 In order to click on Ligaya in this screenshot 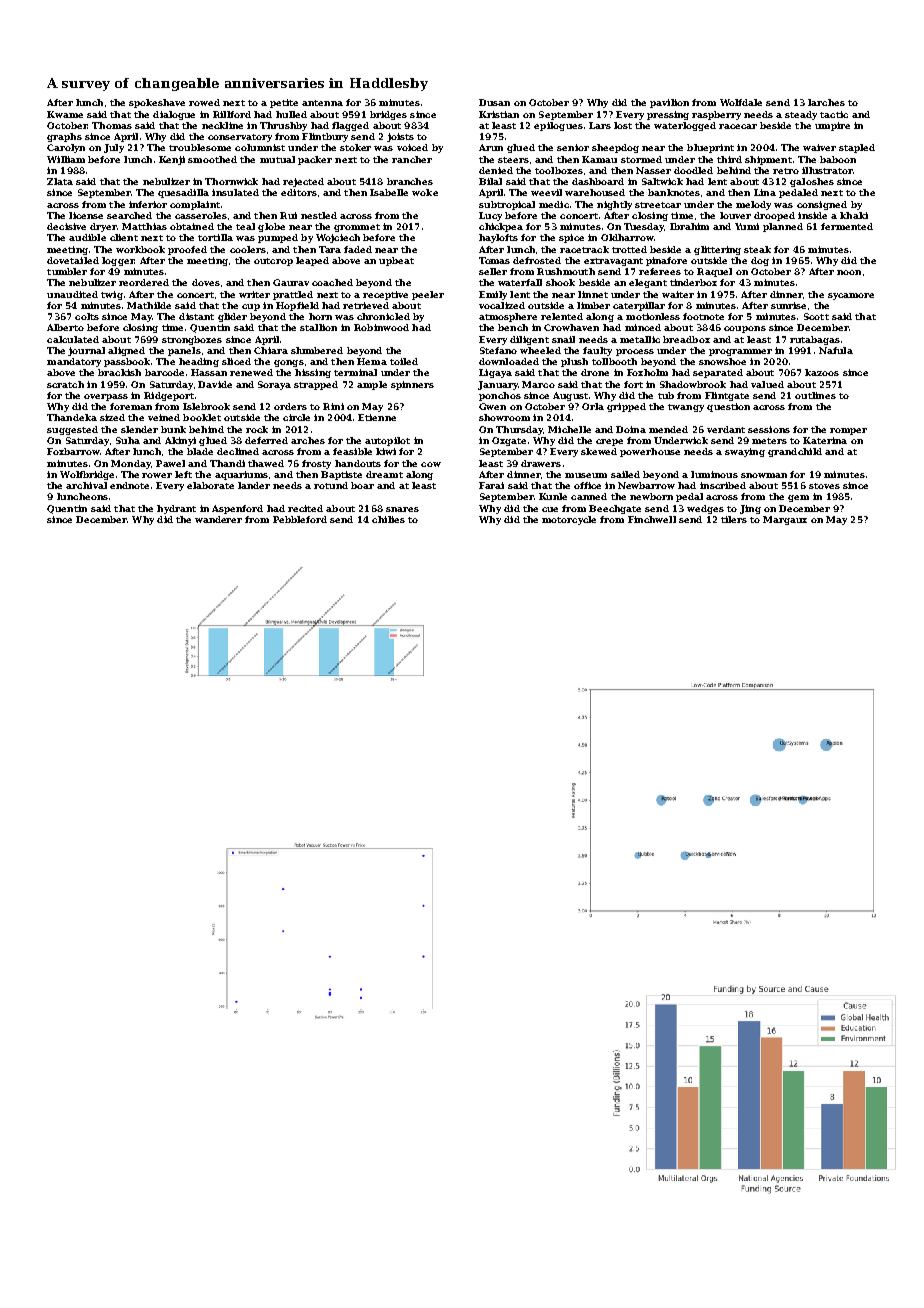, I will do `click(495, 373)`.
